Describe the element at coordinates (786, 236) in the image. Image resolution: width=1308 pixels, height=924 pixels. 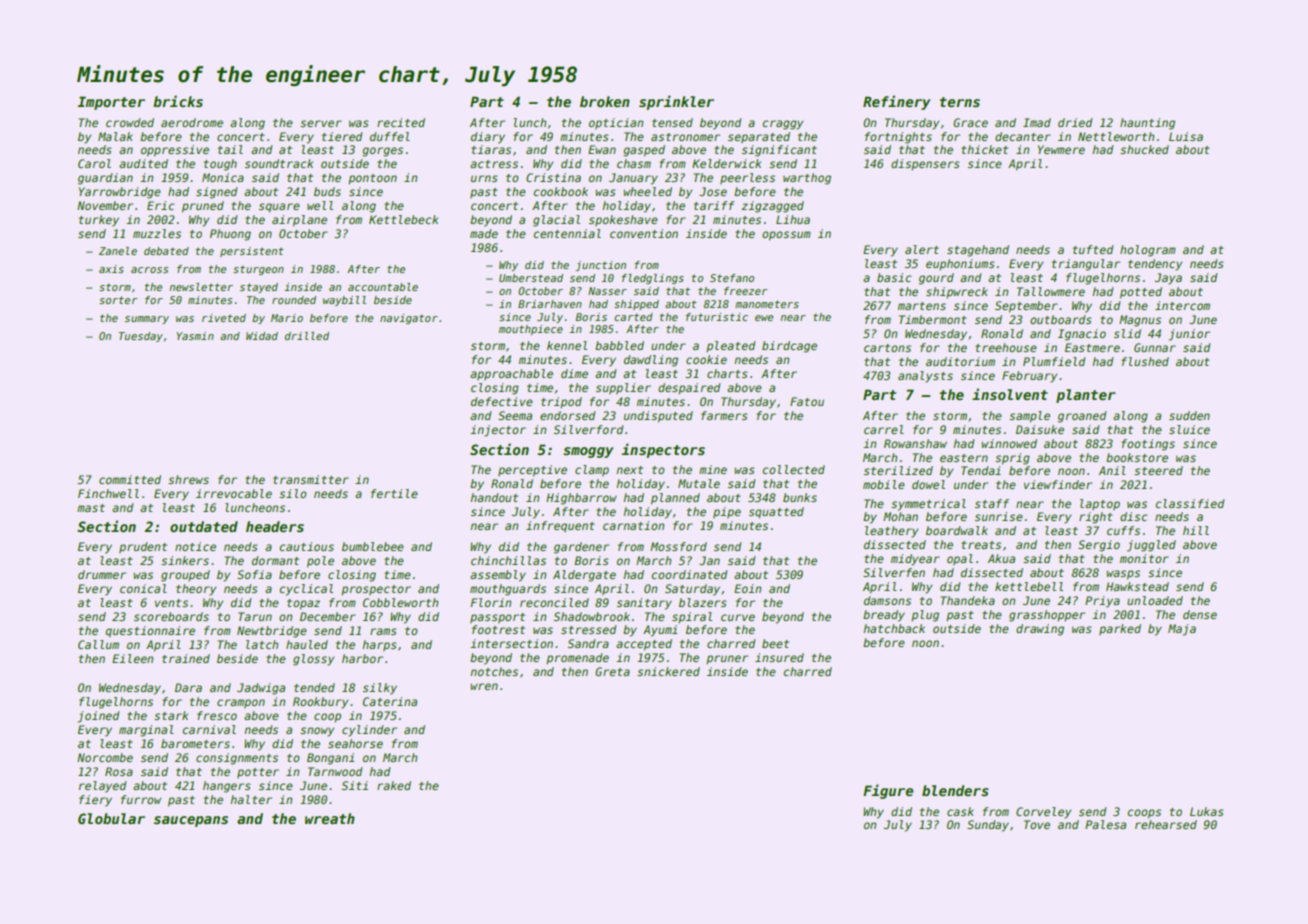
I see `opossum` at that location.
